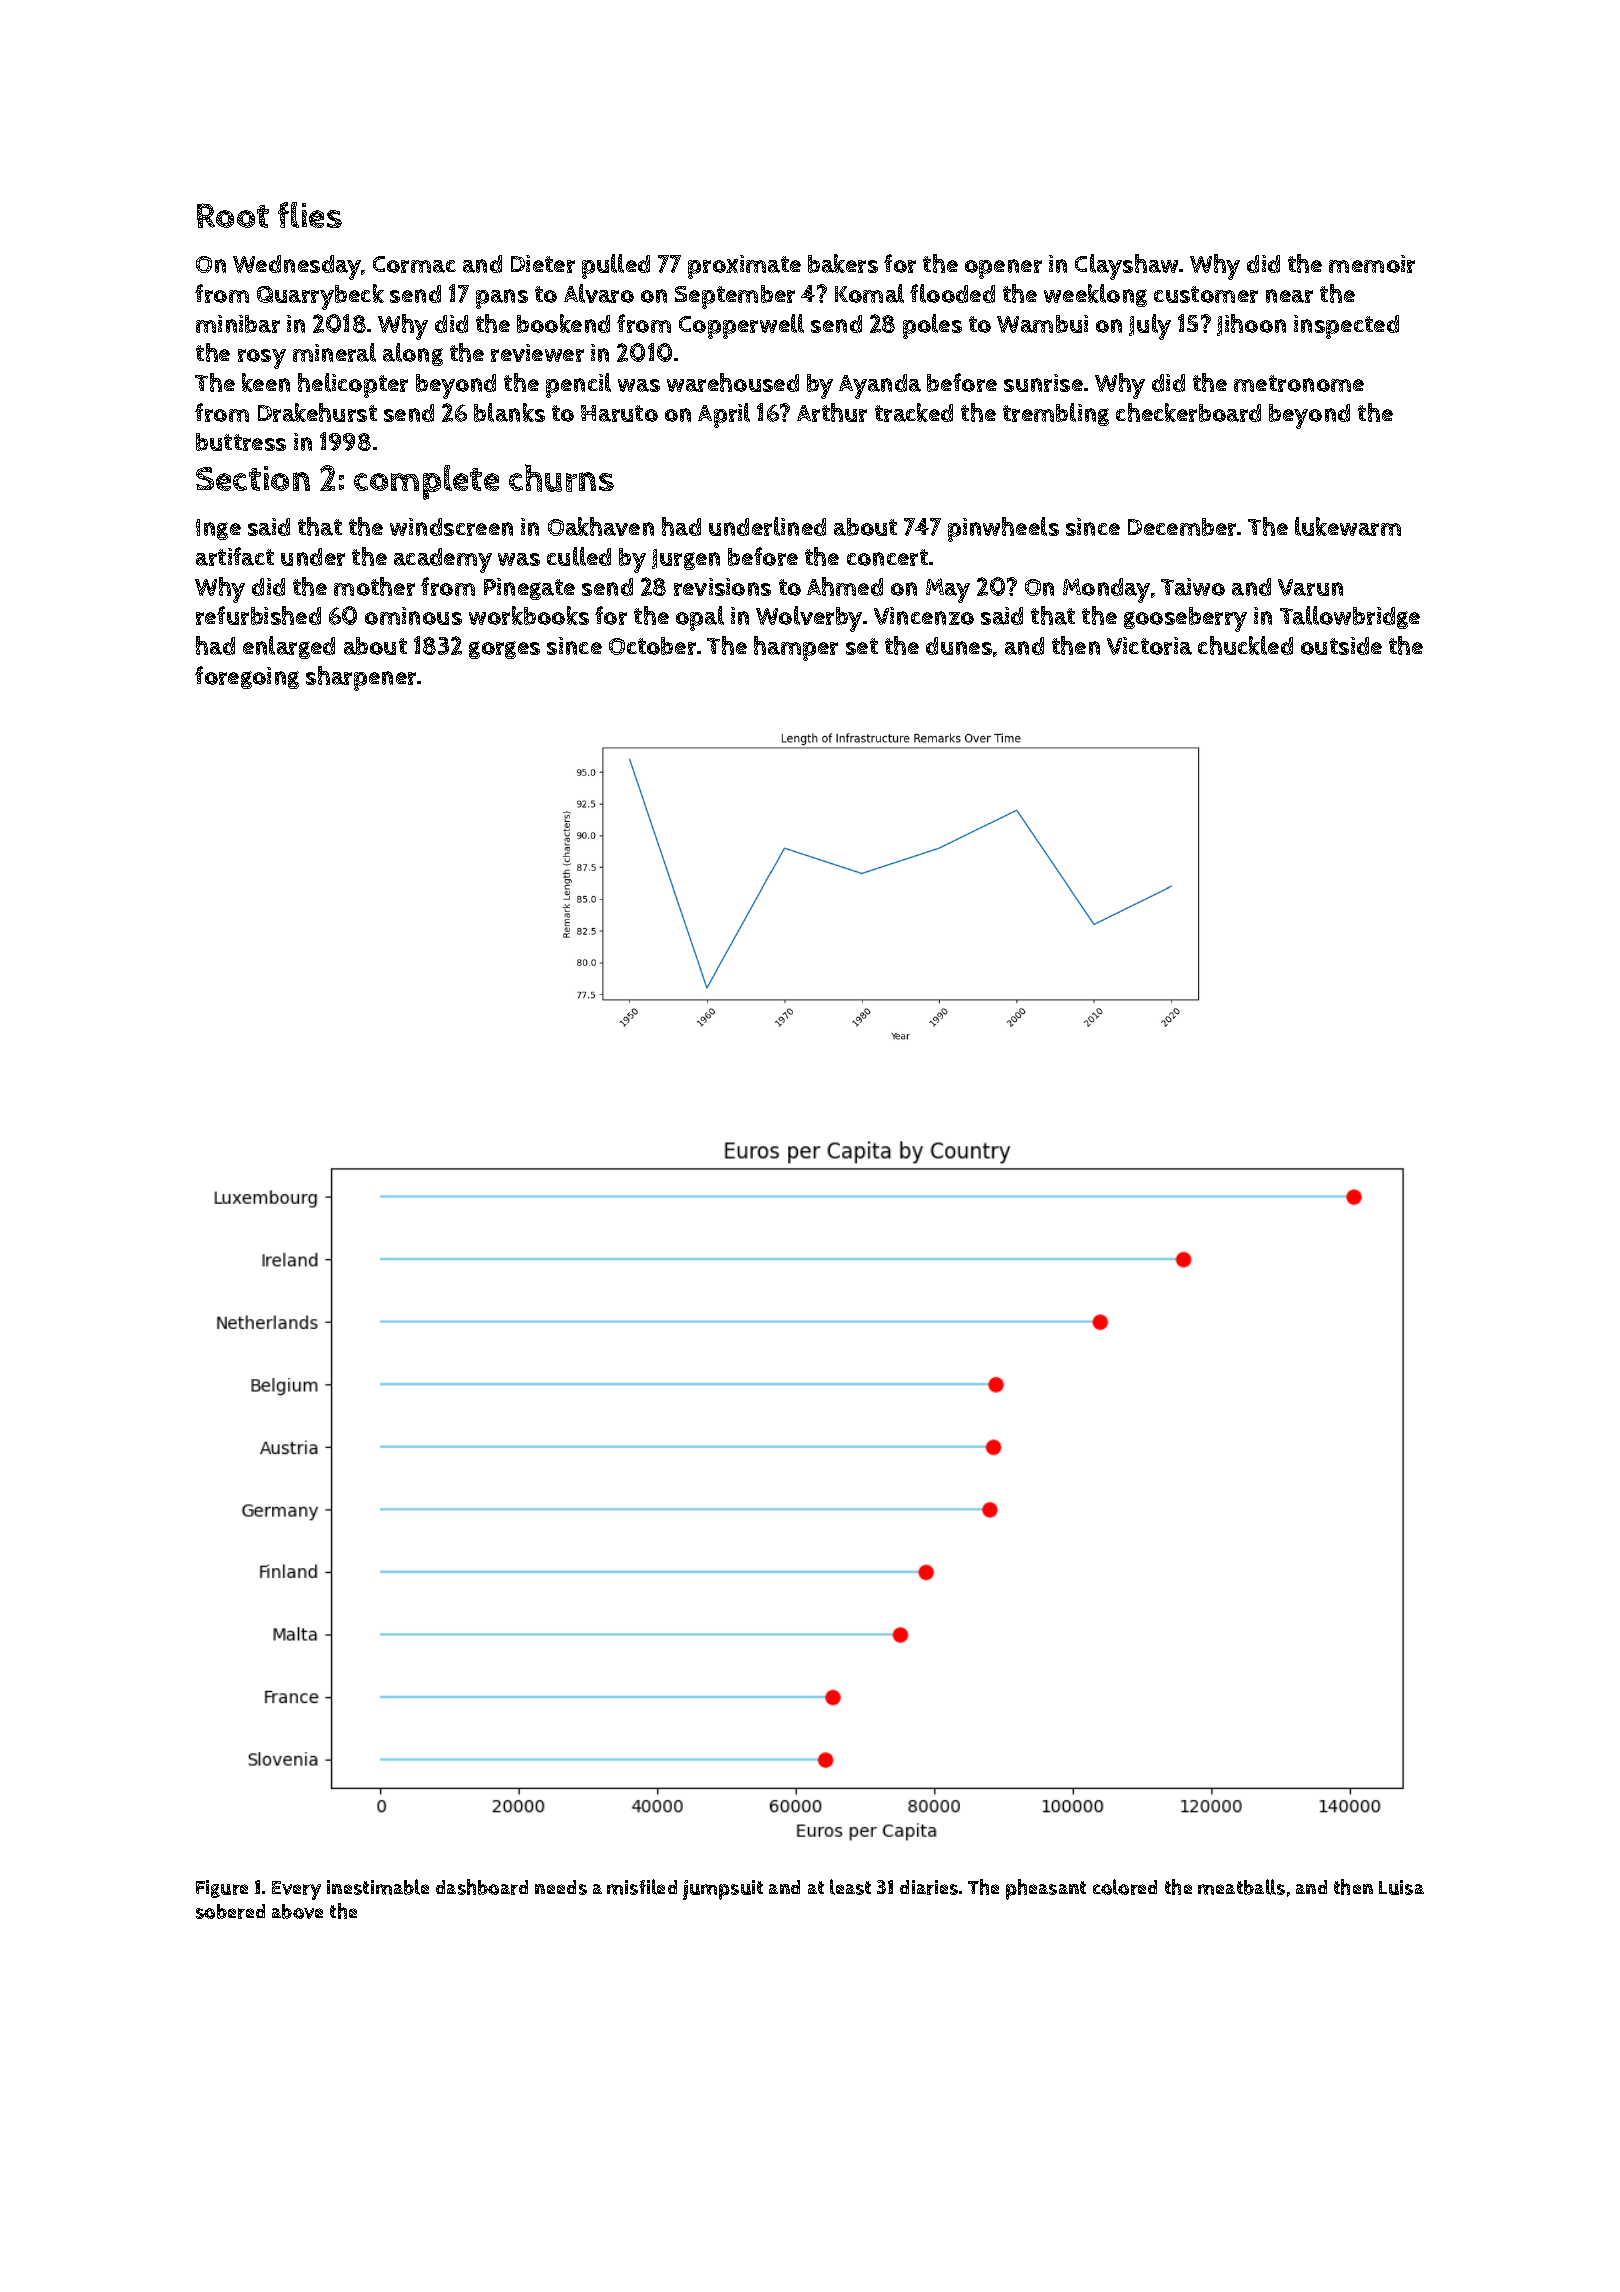  What do you see at coordinates (247, 677) in the image?
I see `foregoing` at bounding box center [247, 677].
